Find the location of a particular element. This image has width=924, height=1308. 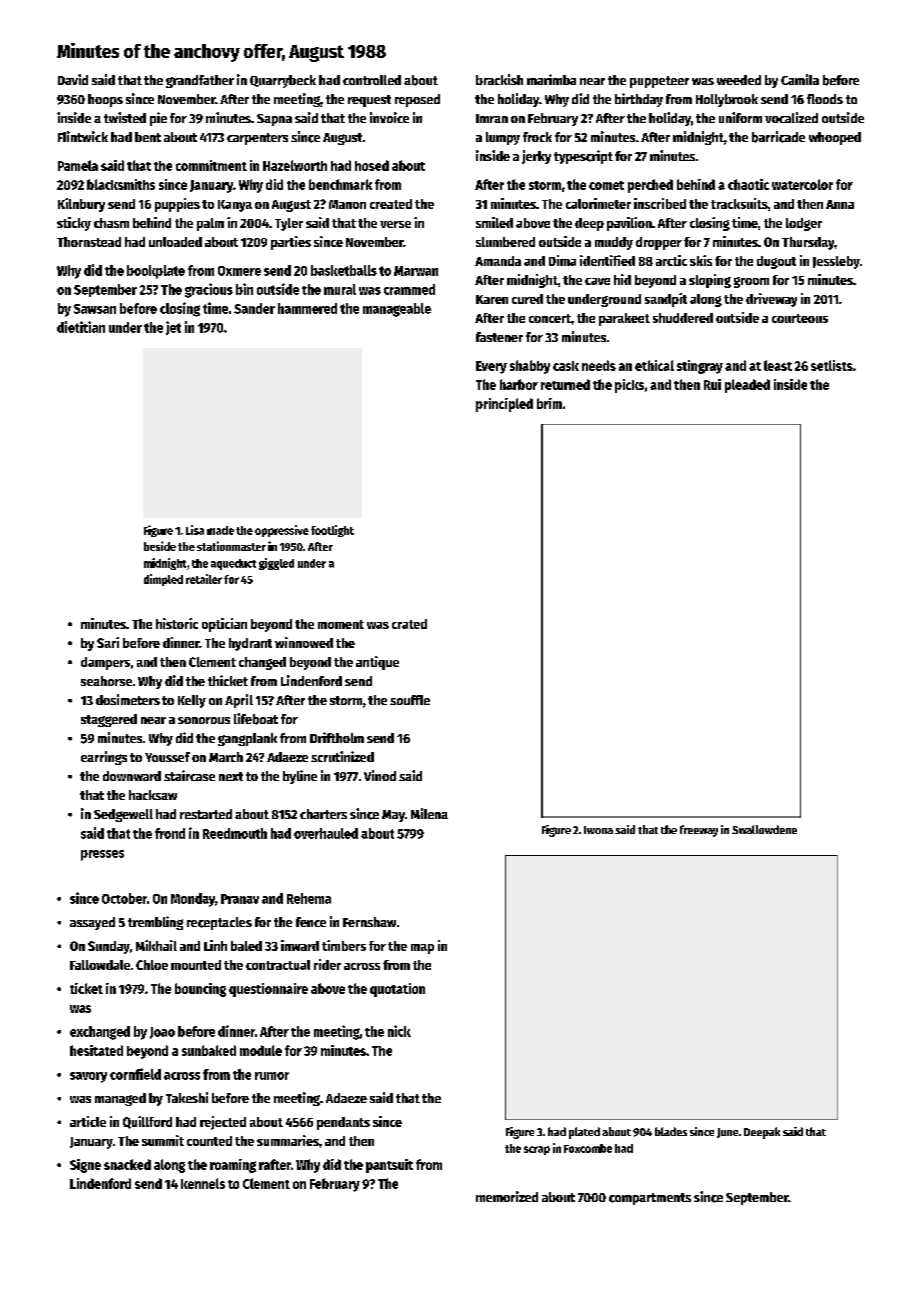

crated is located at coordinates (409, 624).
